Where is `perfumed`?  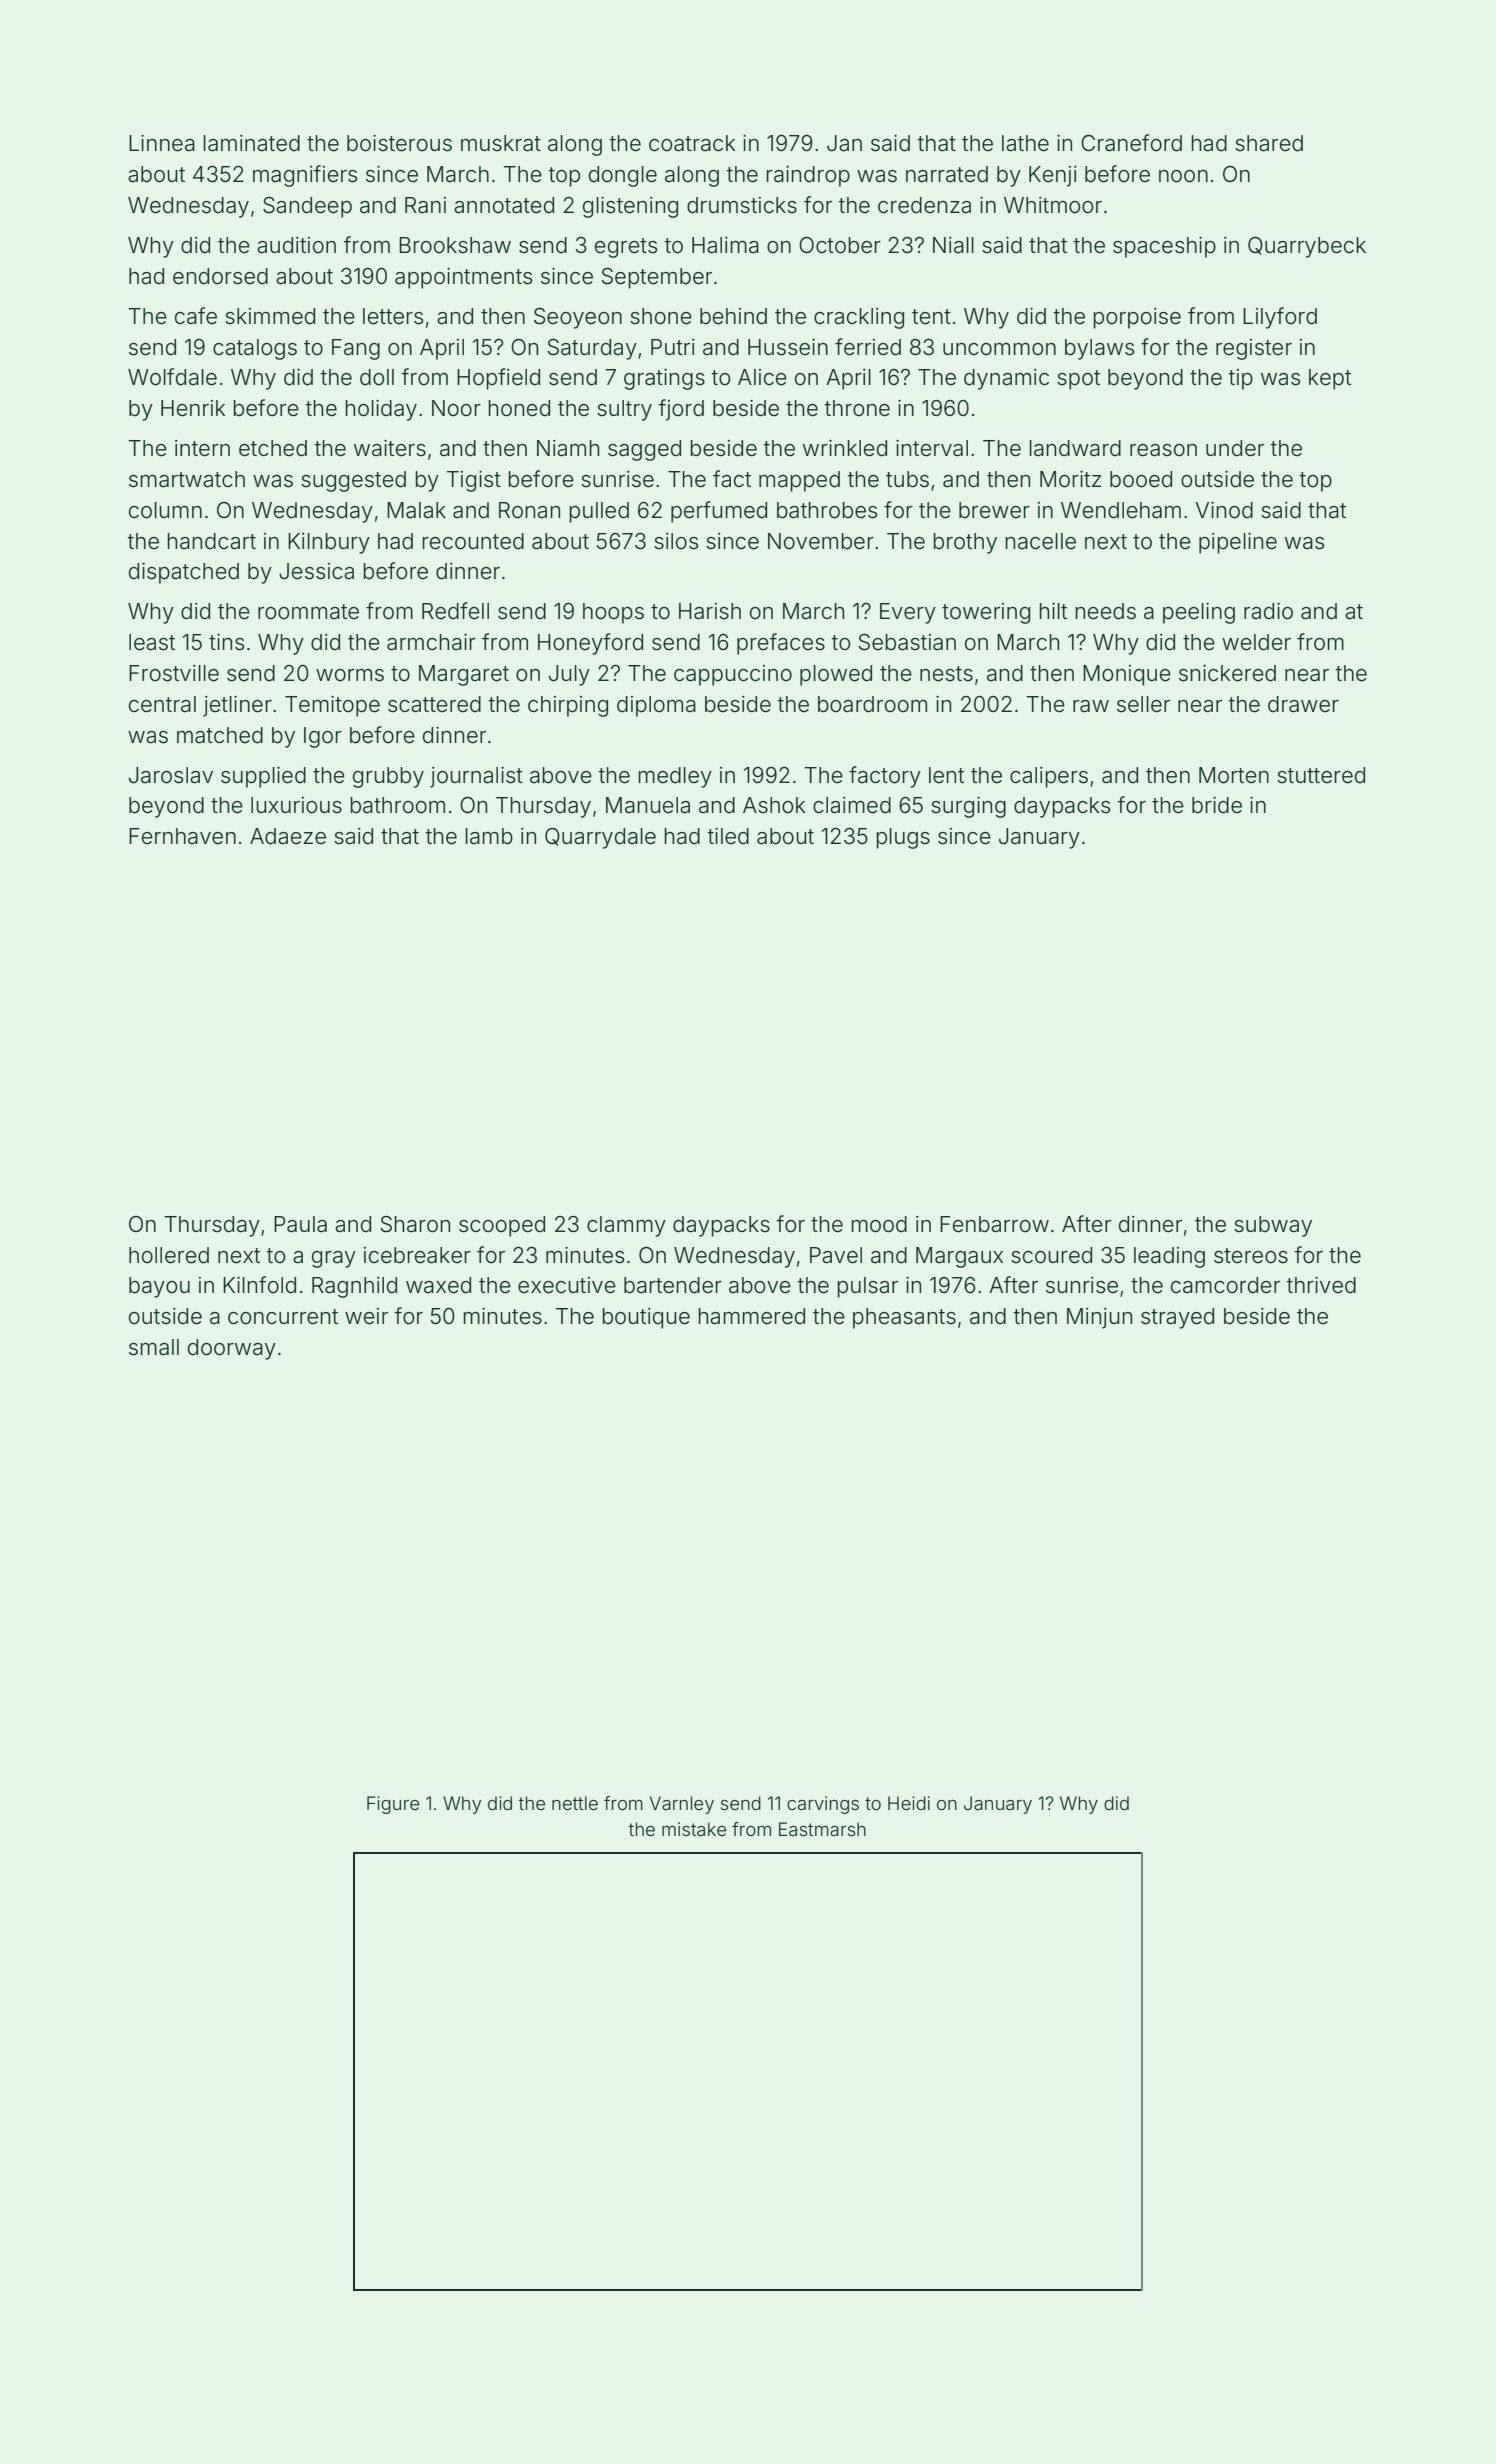 perfumed is located at coordinates (719, 512).
